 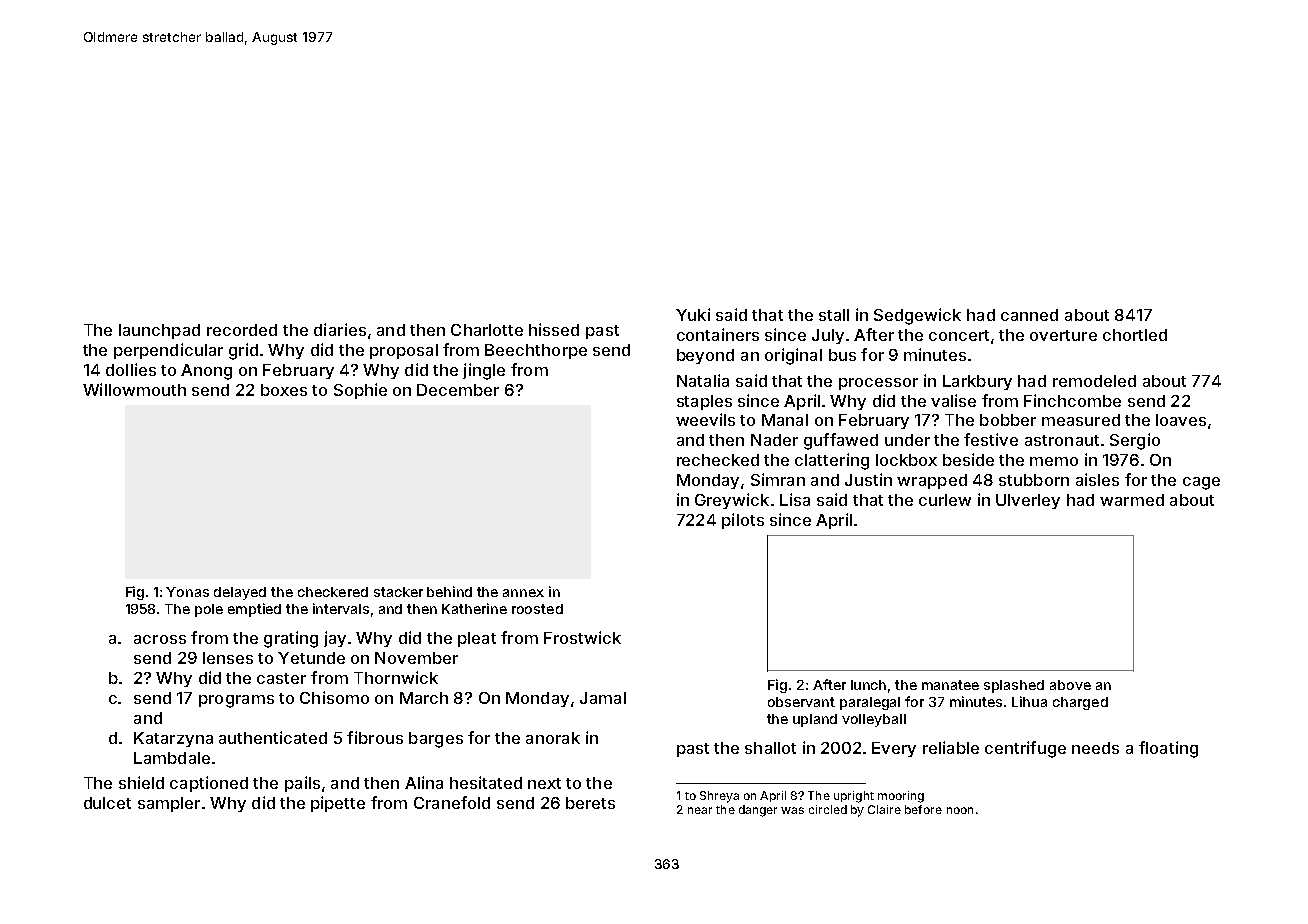 I want to click on fibrous, so click(x=375, y=737).
